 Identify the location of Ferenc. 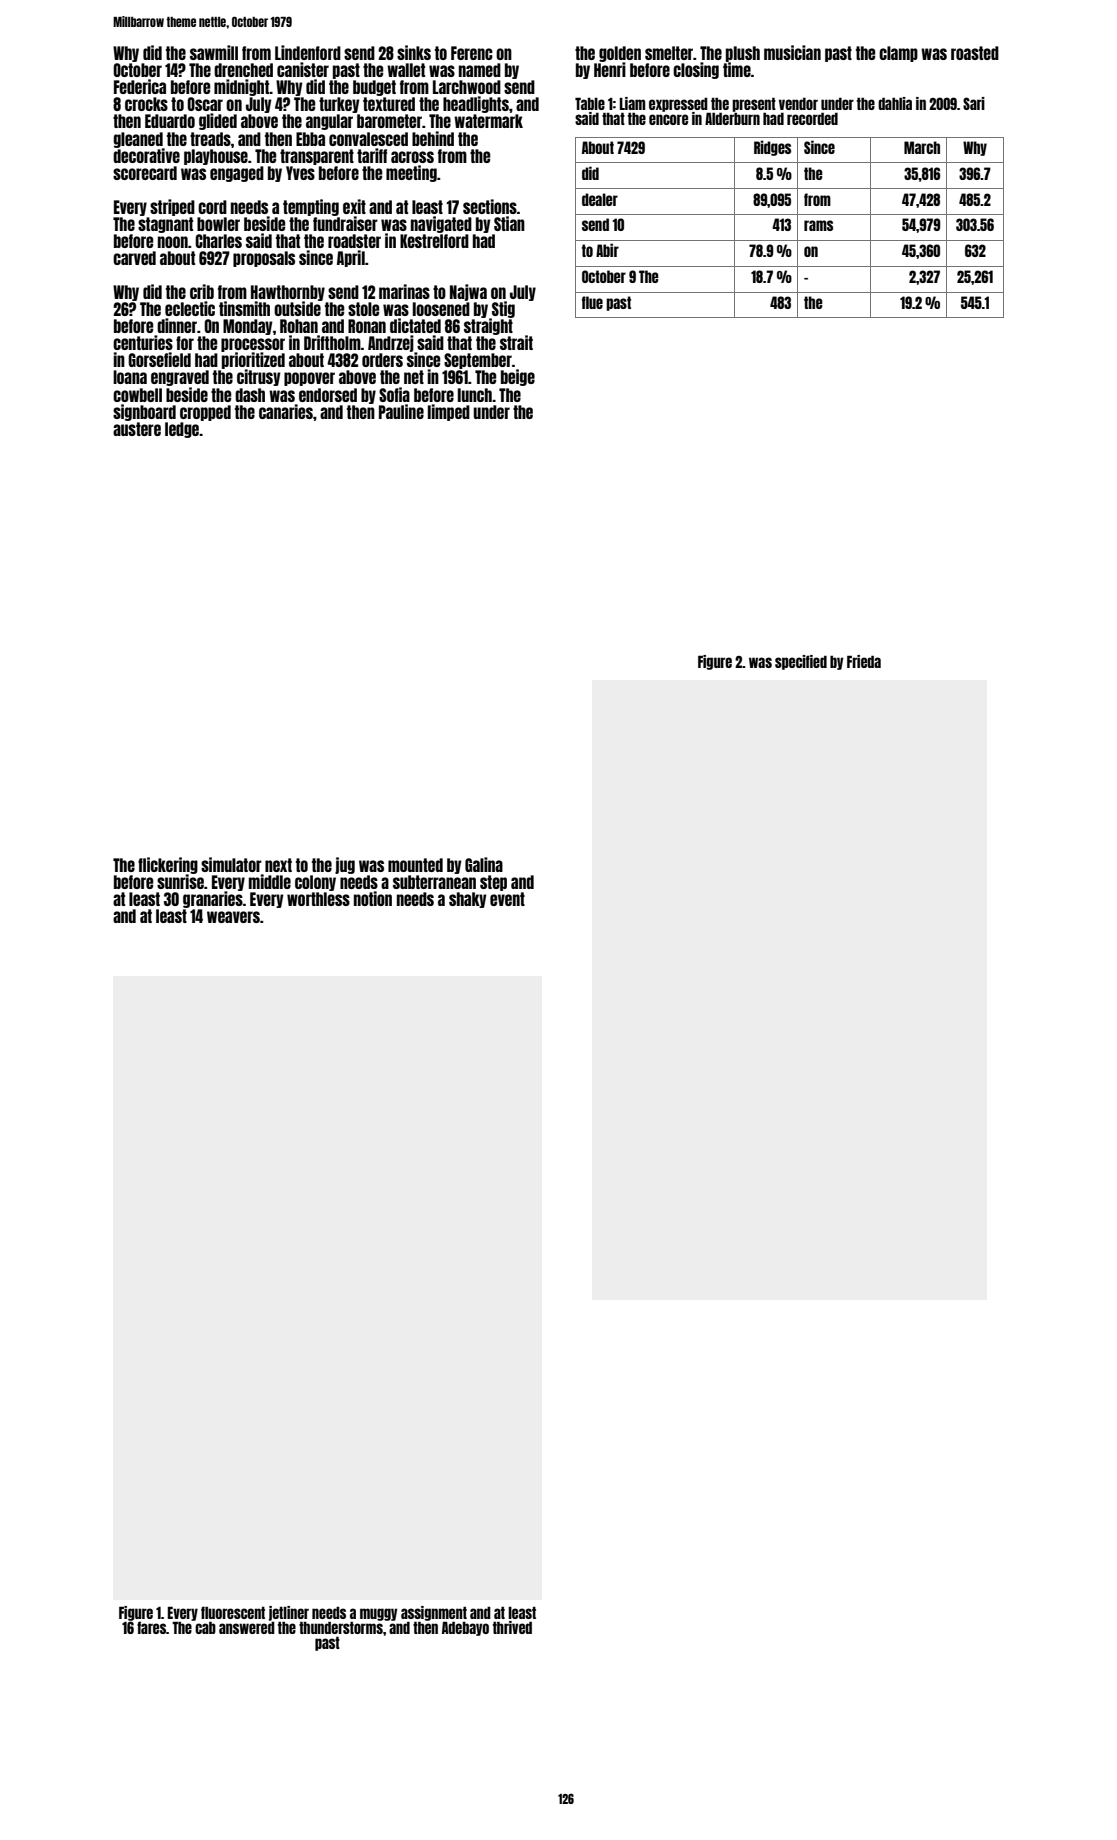
(472, 53).
